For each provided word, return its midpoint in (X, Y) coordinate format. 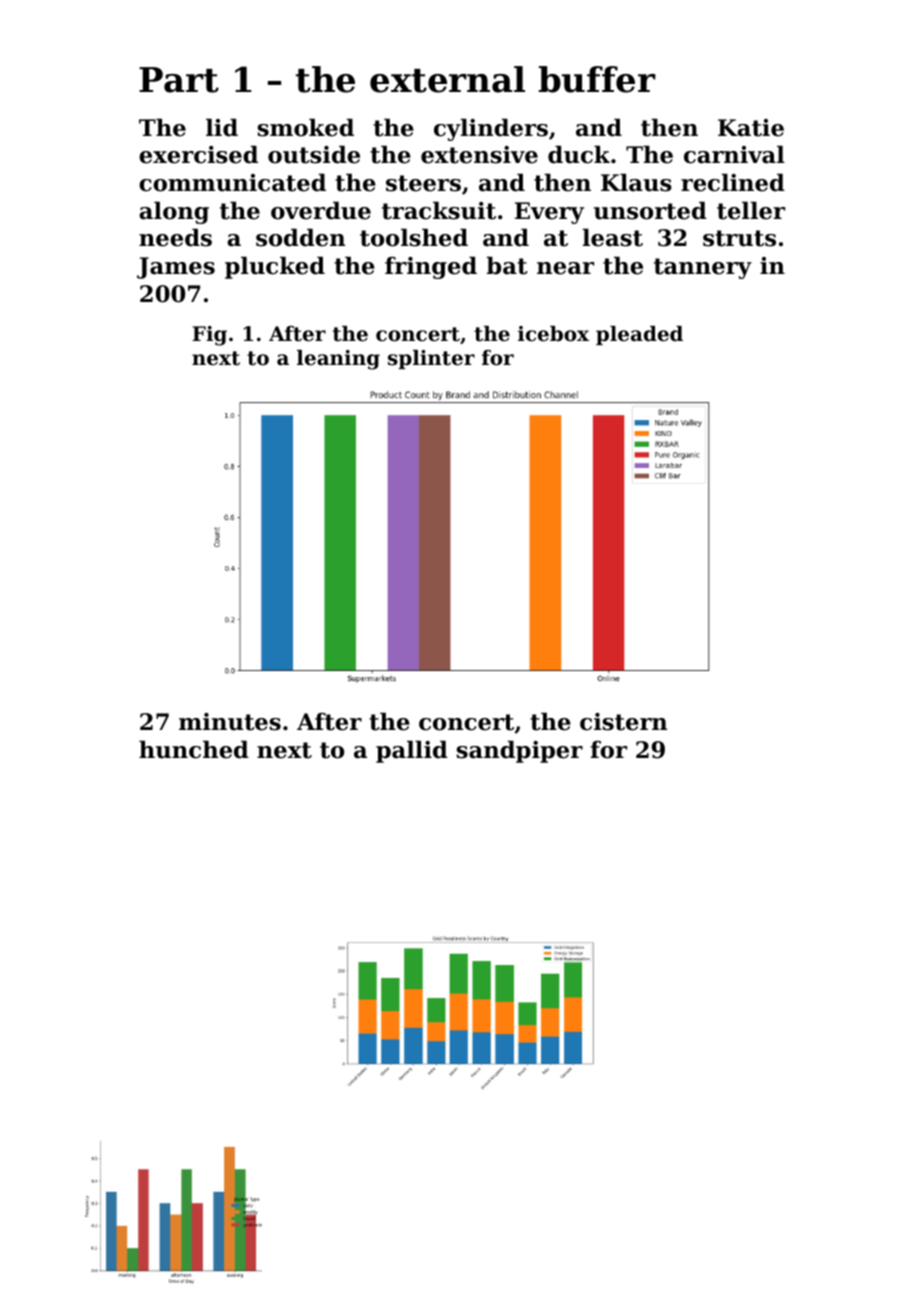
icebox (553, 334)
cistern (623, 722)
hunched (194, 749)
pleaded (639, 335)
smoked (305, 127)
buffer (597, 79)
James (176, 268)
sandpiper (519, 751)
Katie (751, 128)
